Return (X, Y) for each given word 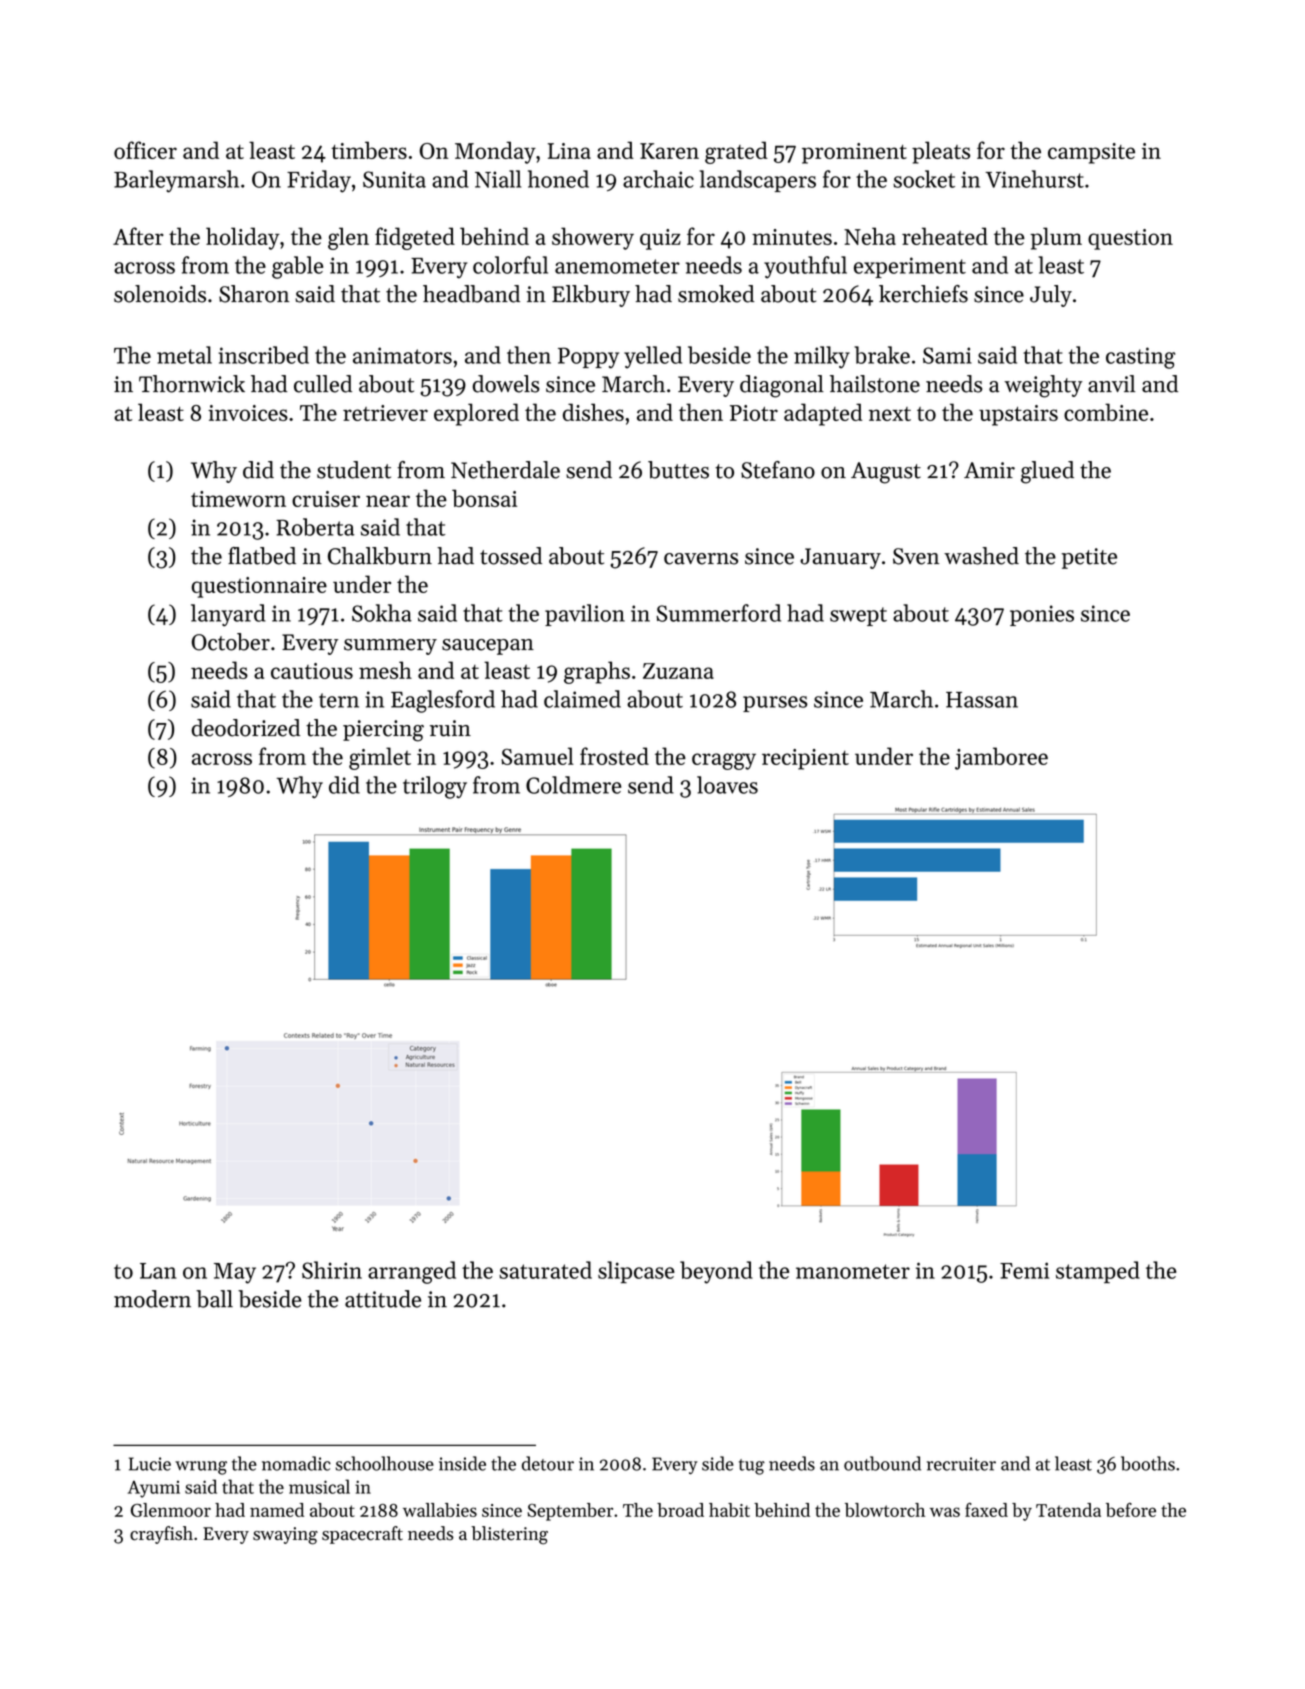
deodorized (246, 728)
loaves (727, 785)
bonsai (484, 498)
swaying (285, 1536)
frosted (614, 756)
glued (1047, 472)
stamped (1098, 1272)
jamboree (1001, 758)
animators (402, 355)
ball (214, 1299)
